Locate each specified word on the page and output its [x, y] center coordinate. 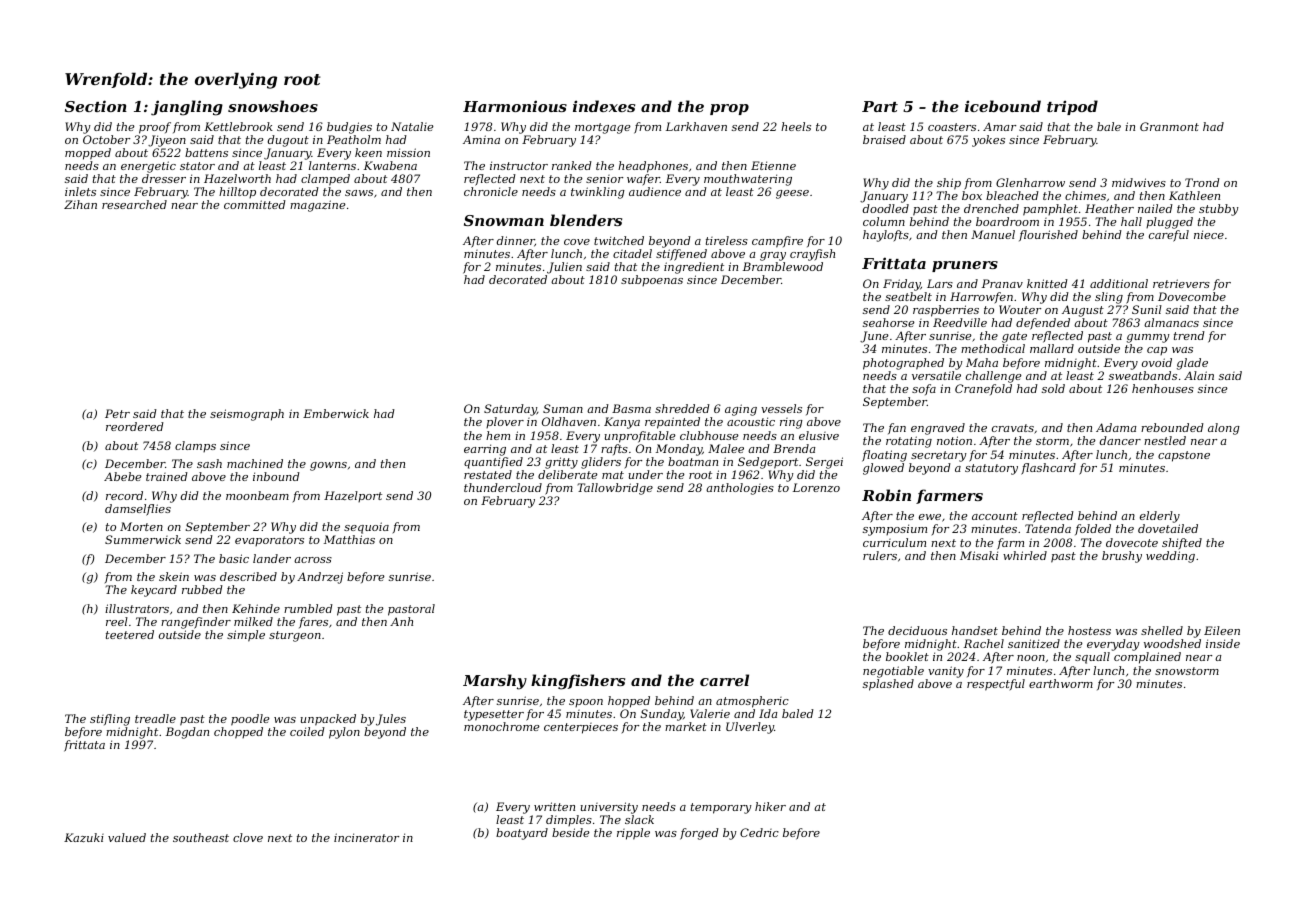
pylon [344, 733]
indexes [604, 106]
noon [1031, 658]
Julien [564, 268]
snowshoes [273, 106]
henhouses [1163, 388]
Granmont [1169, 126]
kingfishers [578, 682]
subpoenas [652, 280]
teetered [130, 634]
